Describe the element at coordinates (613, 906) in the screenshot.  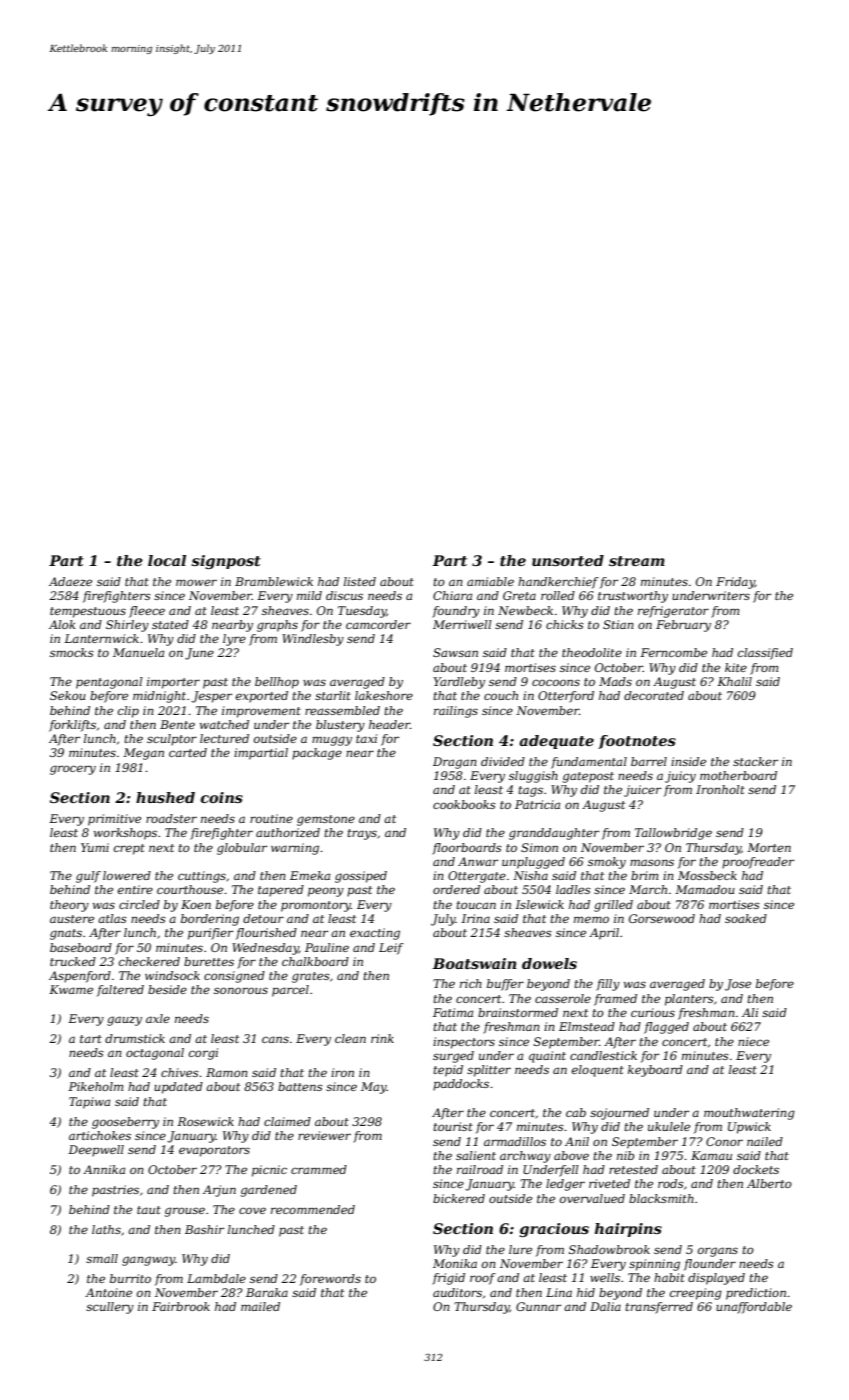
I see `grilled` at that location.
